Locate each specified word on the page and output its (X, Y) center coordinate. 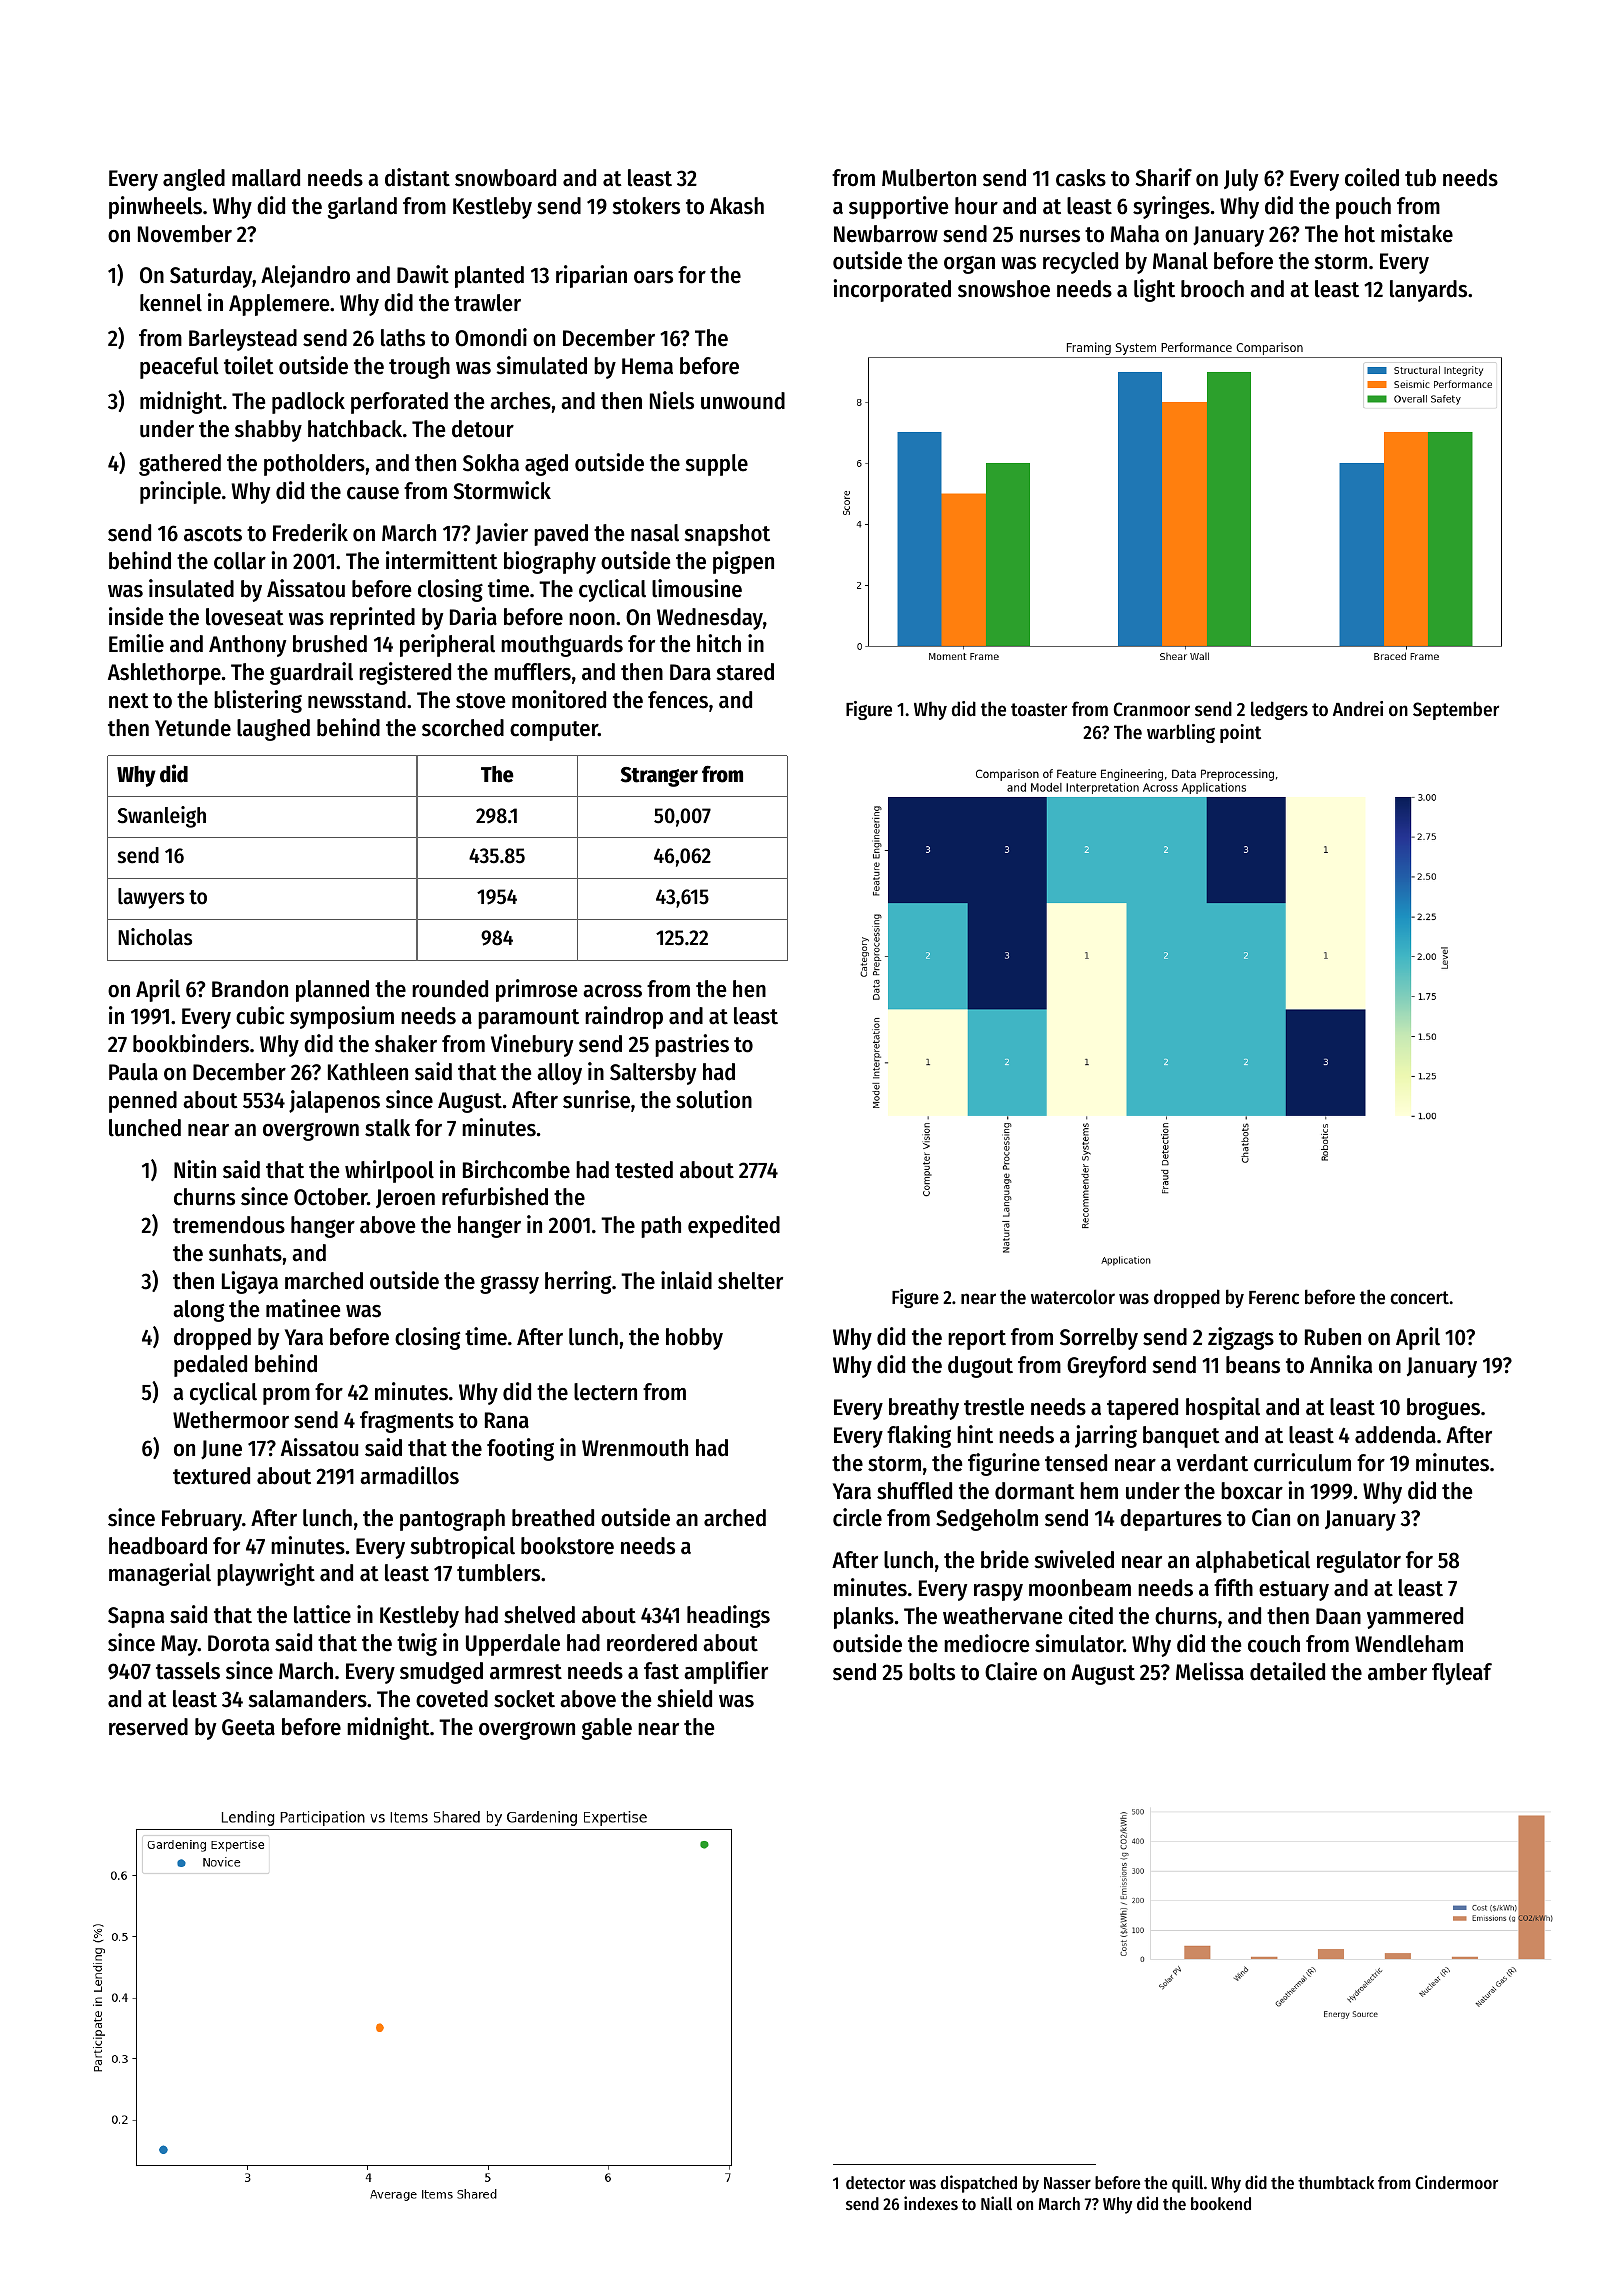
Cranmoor (1152, 709)
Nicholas (155, 937)
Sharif (1164, 177)
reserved (148, 1727)
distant (417, 177)
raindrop (624, 1017)
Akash (737, 206)
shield (684, 1698)
